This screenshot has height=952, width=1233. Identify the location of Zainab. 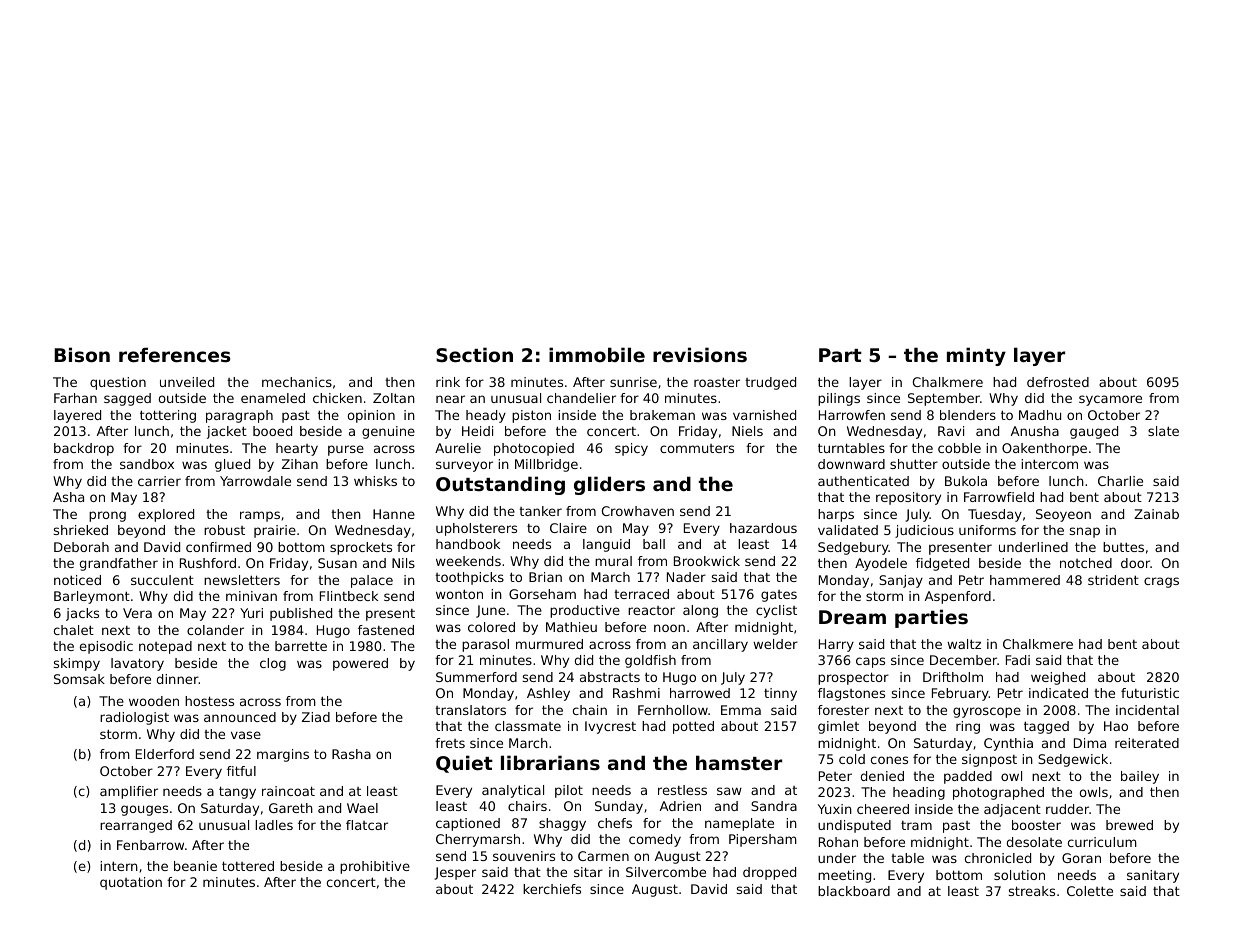
(1156, 514).
